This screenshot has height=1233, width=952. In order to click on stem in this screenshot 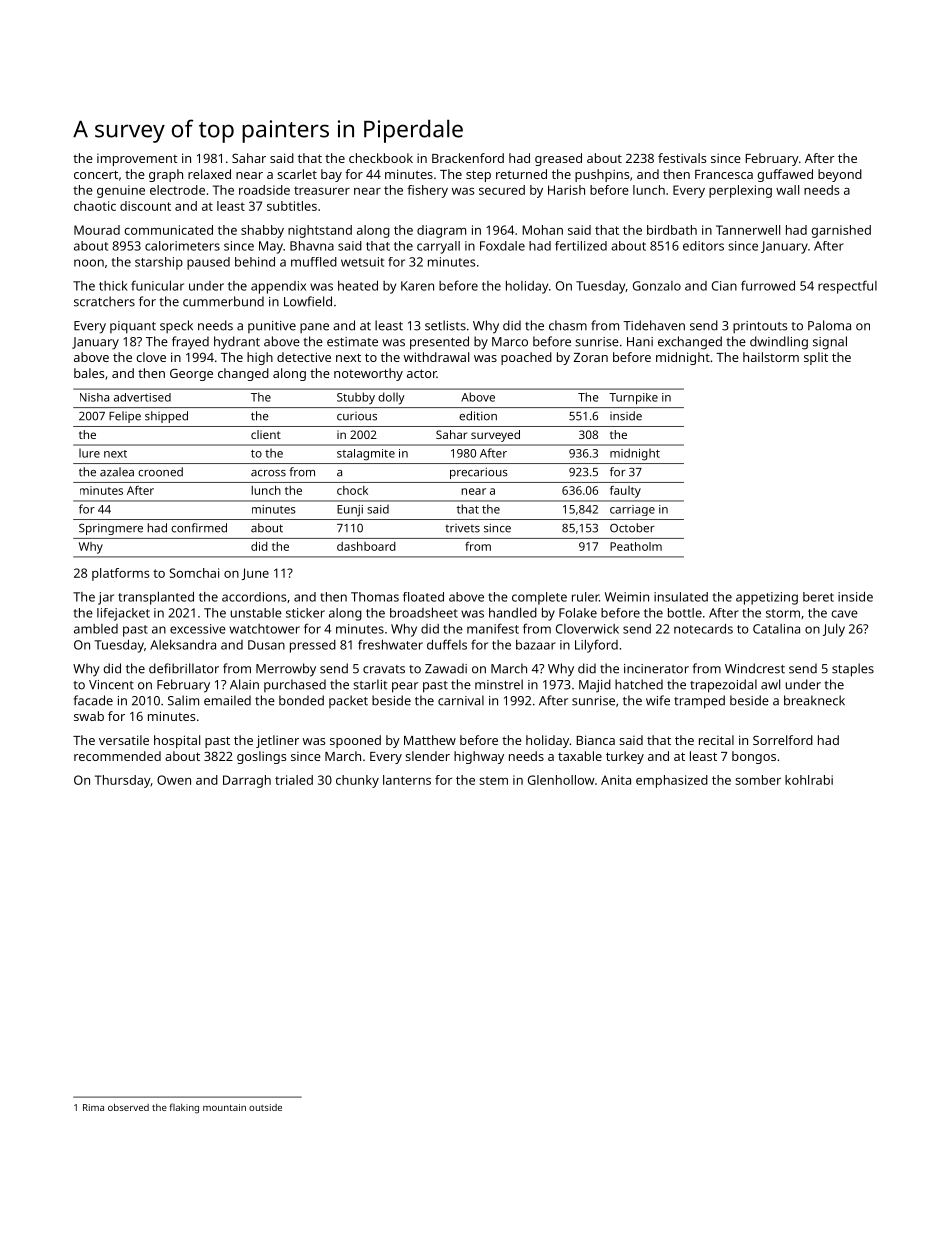, I will do `click(493, 780)`.
